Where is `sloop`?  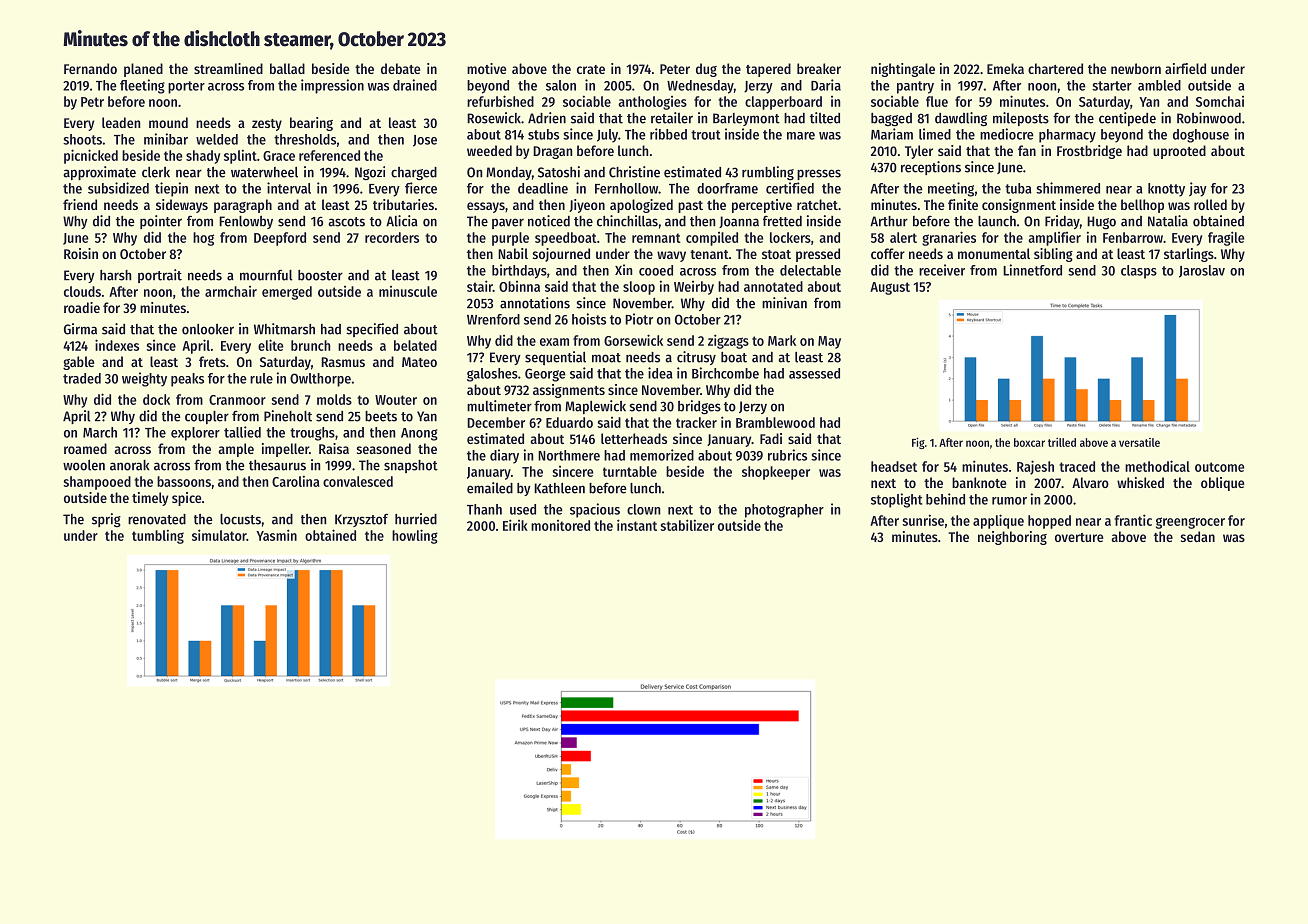 sloop is located at coordinates (639, 288).
